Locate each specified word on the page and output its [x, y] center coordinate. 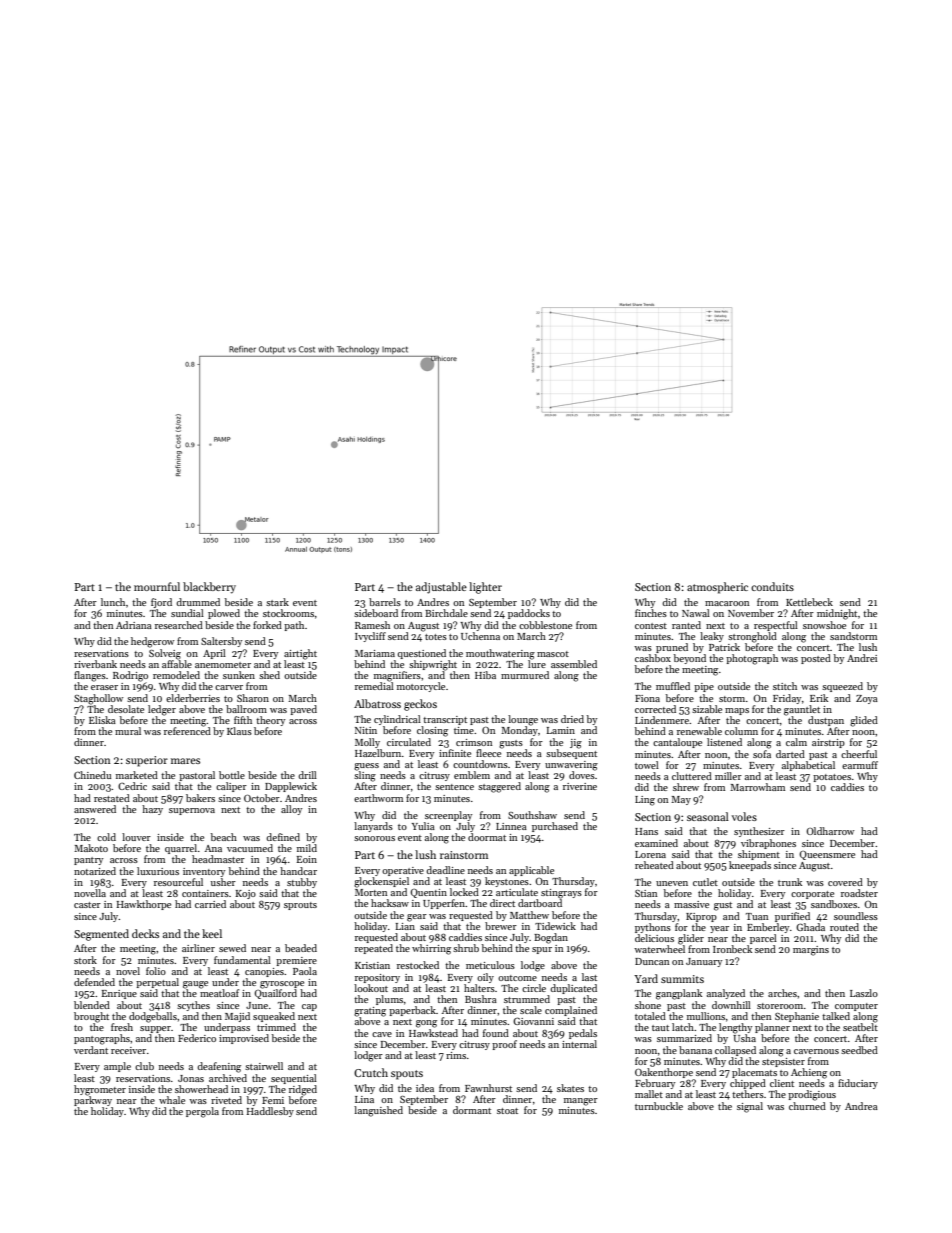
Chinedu [92, 775]
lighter [485, 588]
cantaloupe [677, 743]
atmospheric [717, 588]
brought [91, 1017]
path [294, 626]
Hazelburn [378, 753]
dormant [472, 1110]
